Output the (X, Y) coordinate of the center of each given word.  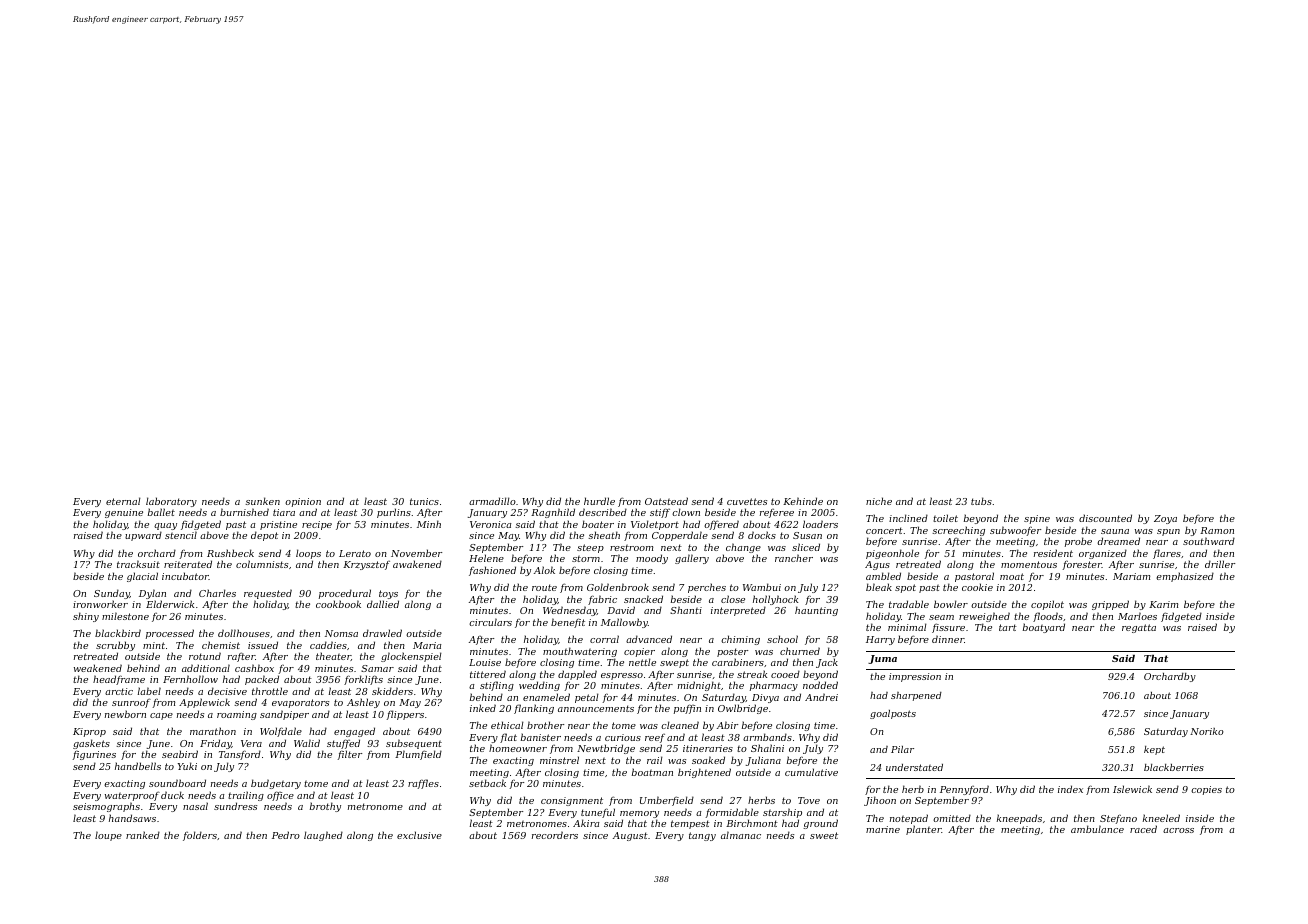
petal (587, 698)
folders (200, 836)
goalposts (893, 714)
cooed (785, 674)
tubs (981, 501)
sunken (262, 501)
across (1178, 830)
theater (333, 656)
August (630, 836)
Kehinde (803, 501)
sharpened (916, 696)
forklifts (363, 680)
